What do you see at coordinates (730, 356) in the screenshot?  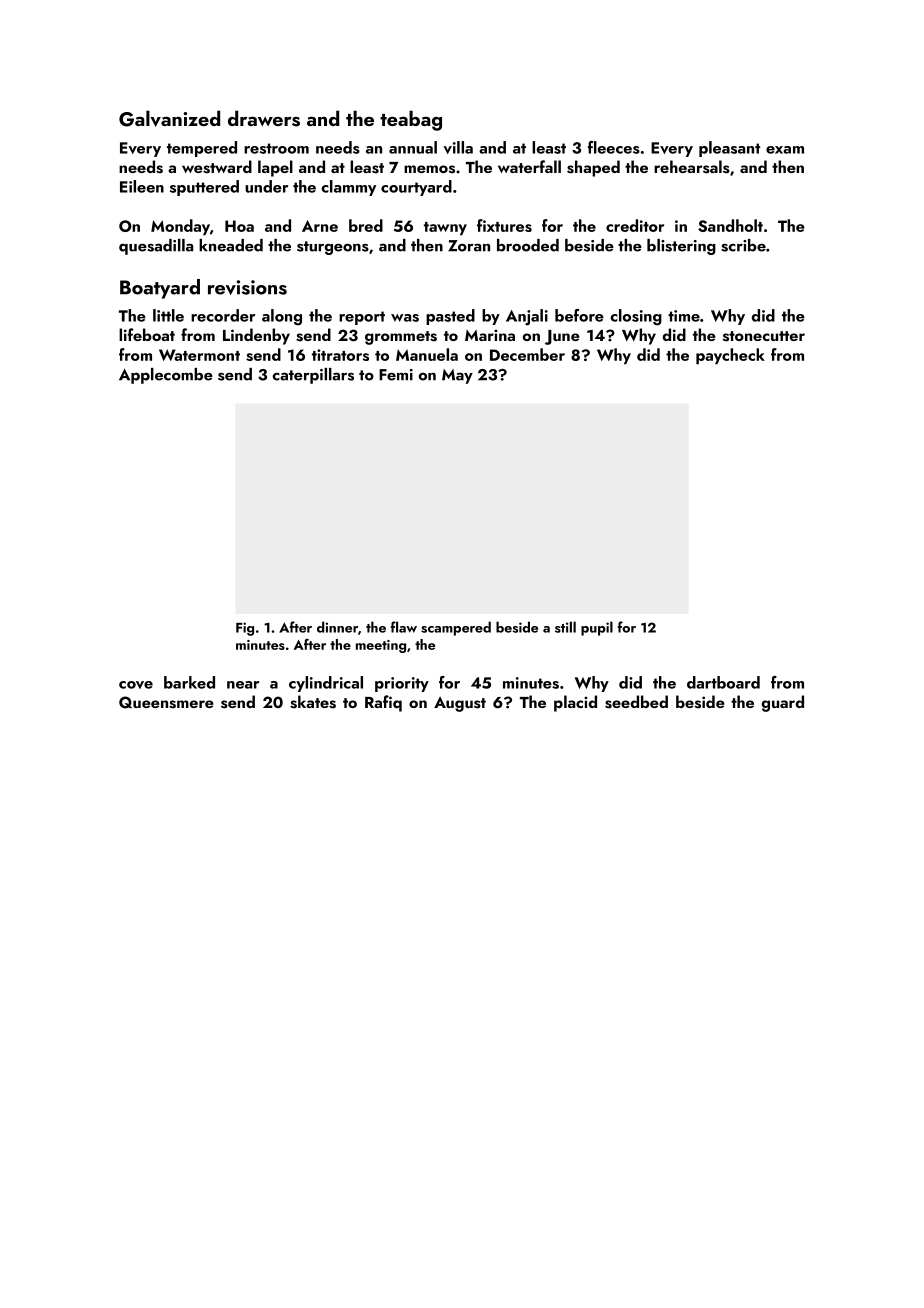 I see `paycheck` at bounding box center [730, 356].
